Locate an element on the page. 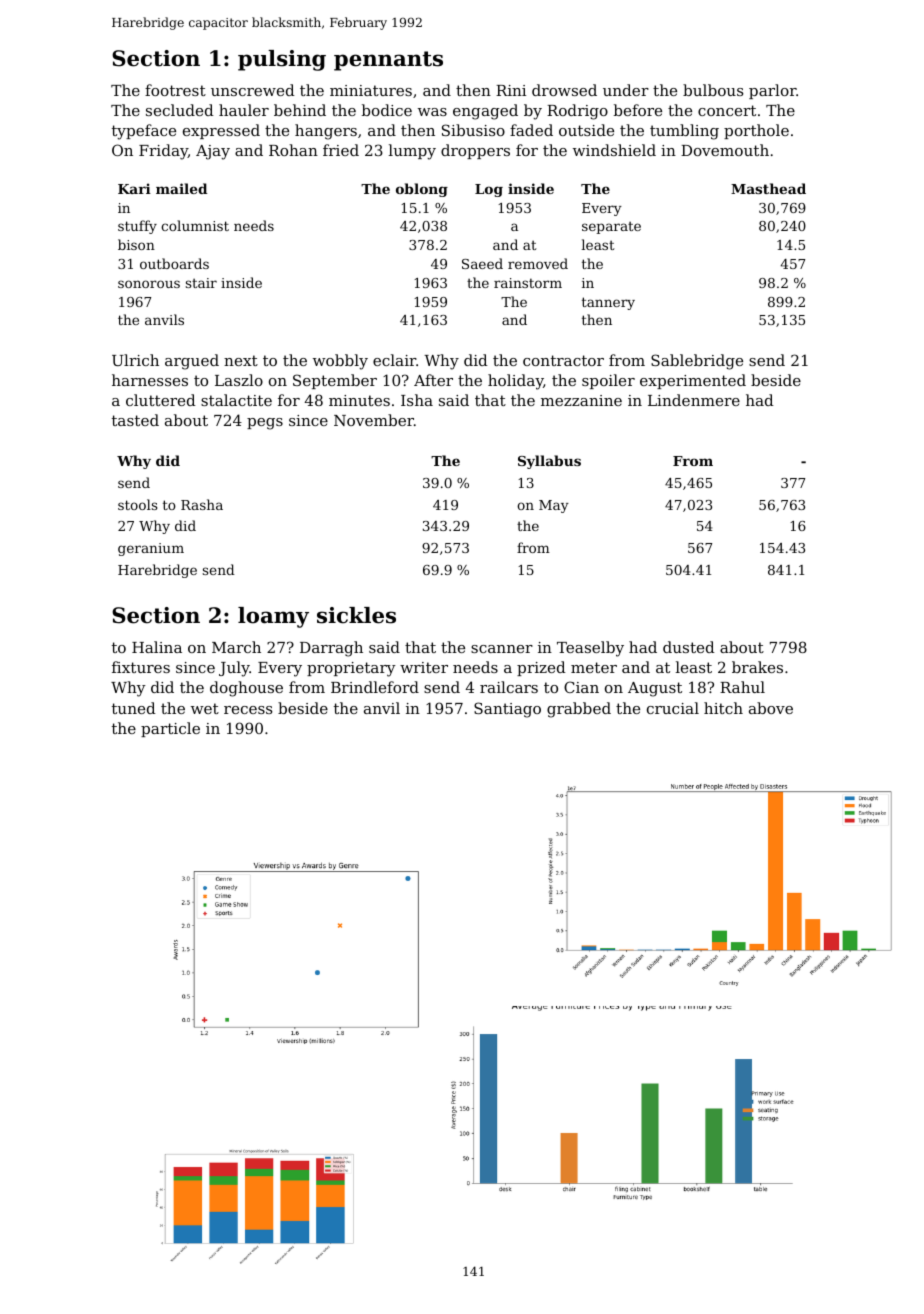  Syllabus is located at coordinates (549, 462).
